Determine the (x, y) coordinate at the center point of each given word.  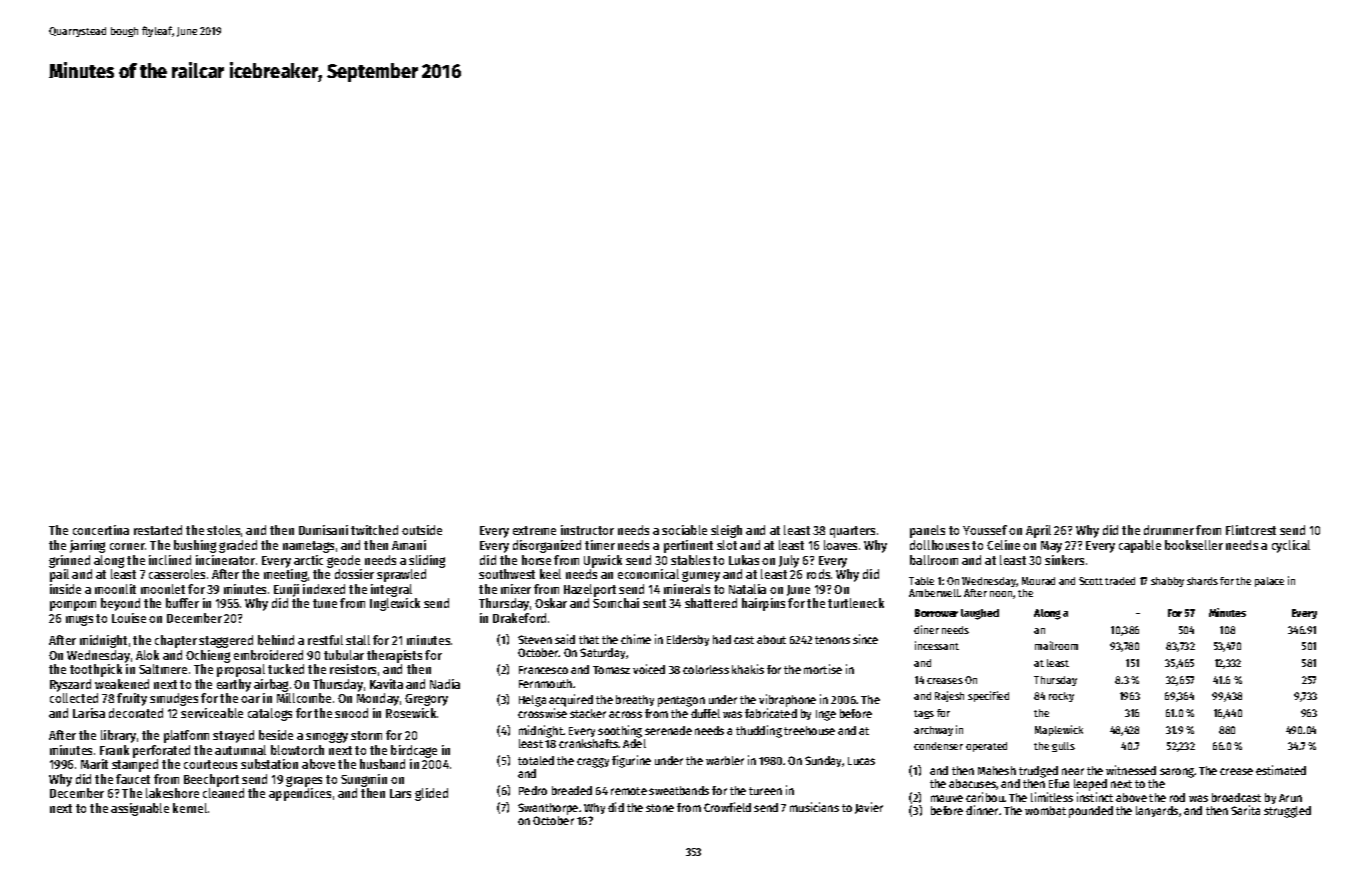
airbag (271, 685)
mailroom (1056, 645)
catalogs (270, 714)
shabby (1167, 582)
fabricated (771, 713)
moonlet (163, 589)
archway (933, 731)
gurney (701, 576)
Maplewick (1059, 730)
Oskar (551, 603)
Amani (409, 545)
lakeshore (172, 793)
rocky (1061, 697)
